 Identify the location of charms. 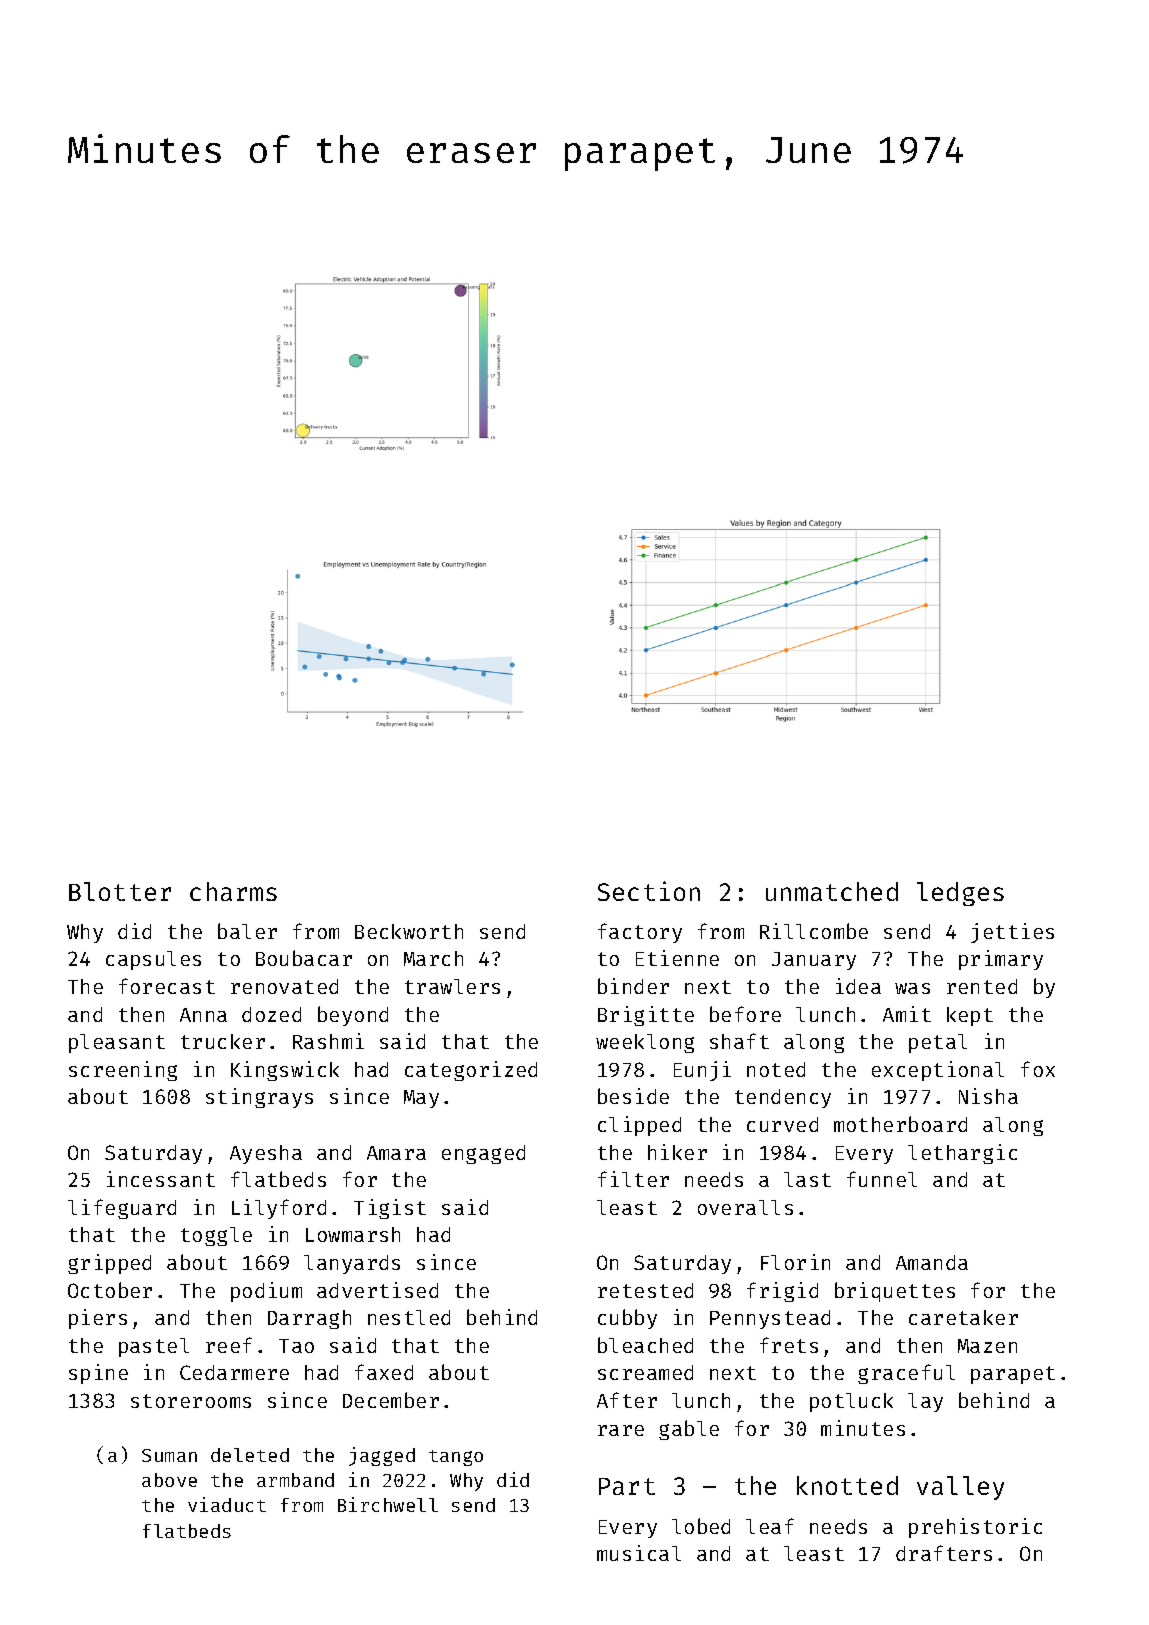
(233, 891).
